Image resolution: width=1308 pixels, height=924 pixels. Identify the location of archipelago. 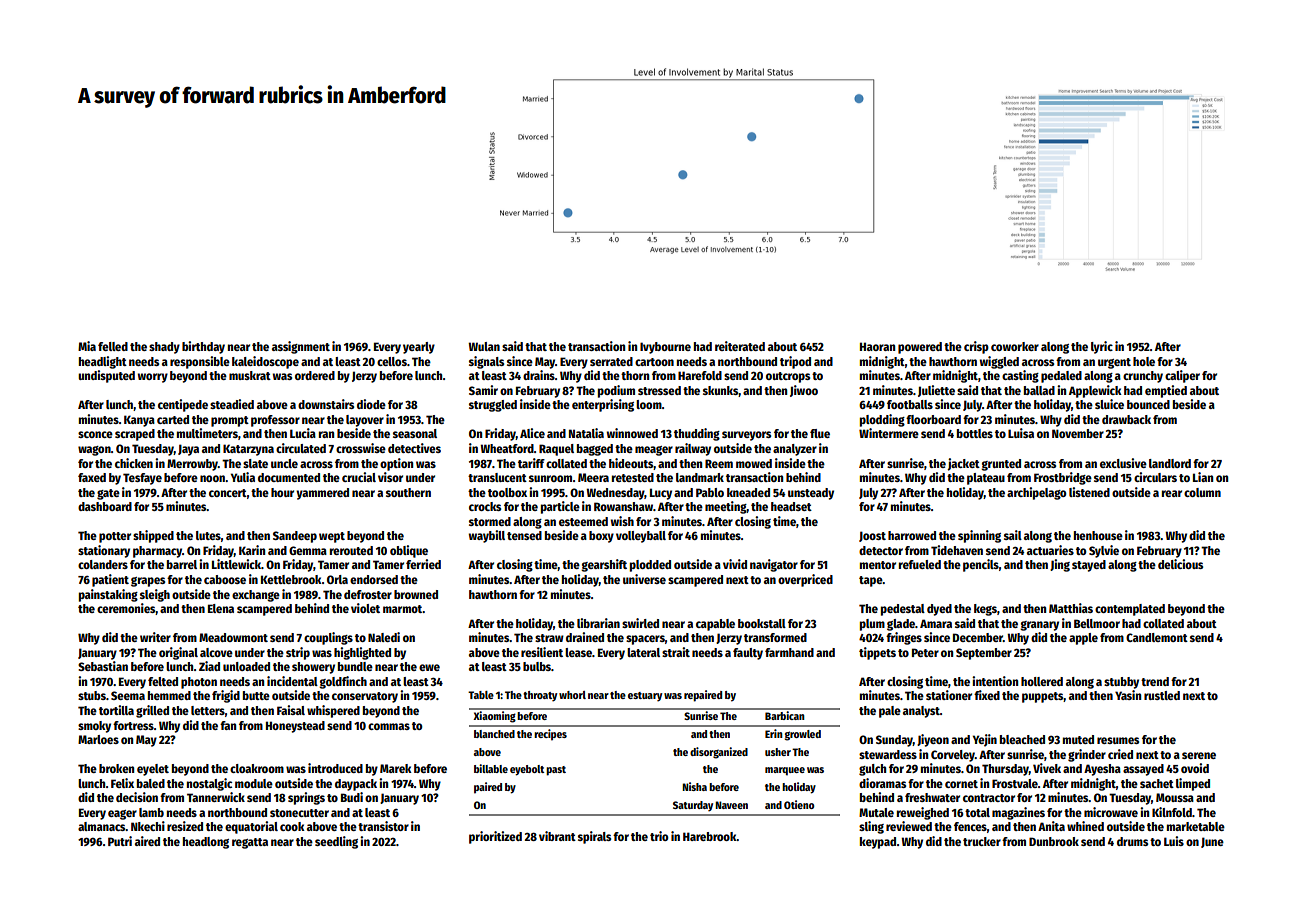
(1037, 493).
